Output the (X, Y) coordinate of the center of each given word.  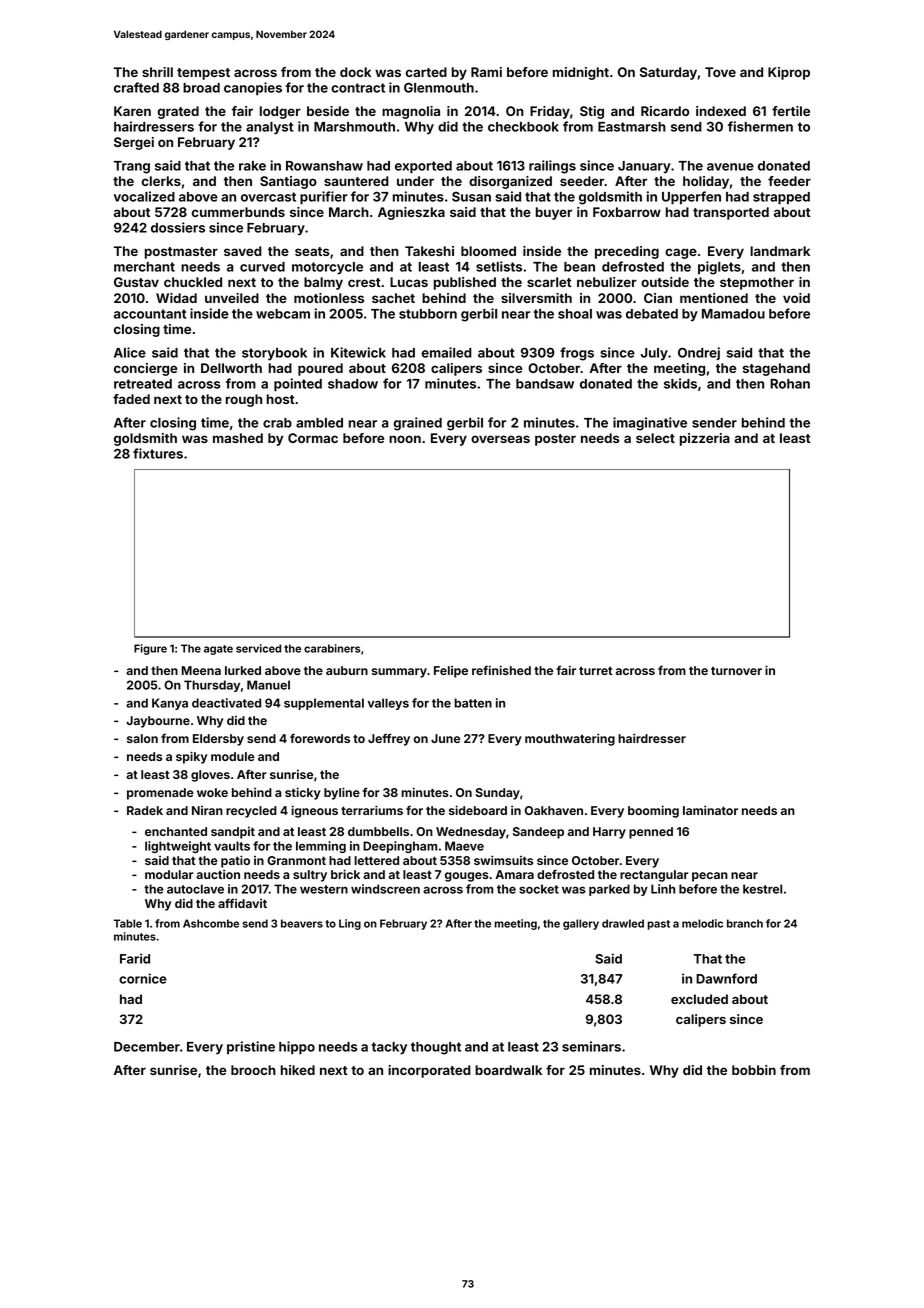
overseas (500, 439)
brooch (253, 1070)
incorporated (429, 1071)
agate (218, 650)
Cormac (313, 438)
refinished (501, 670)
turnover (736, 671)
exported (423, 167)
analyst (269, 128)
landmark (780, 251)
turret (596, 671)
